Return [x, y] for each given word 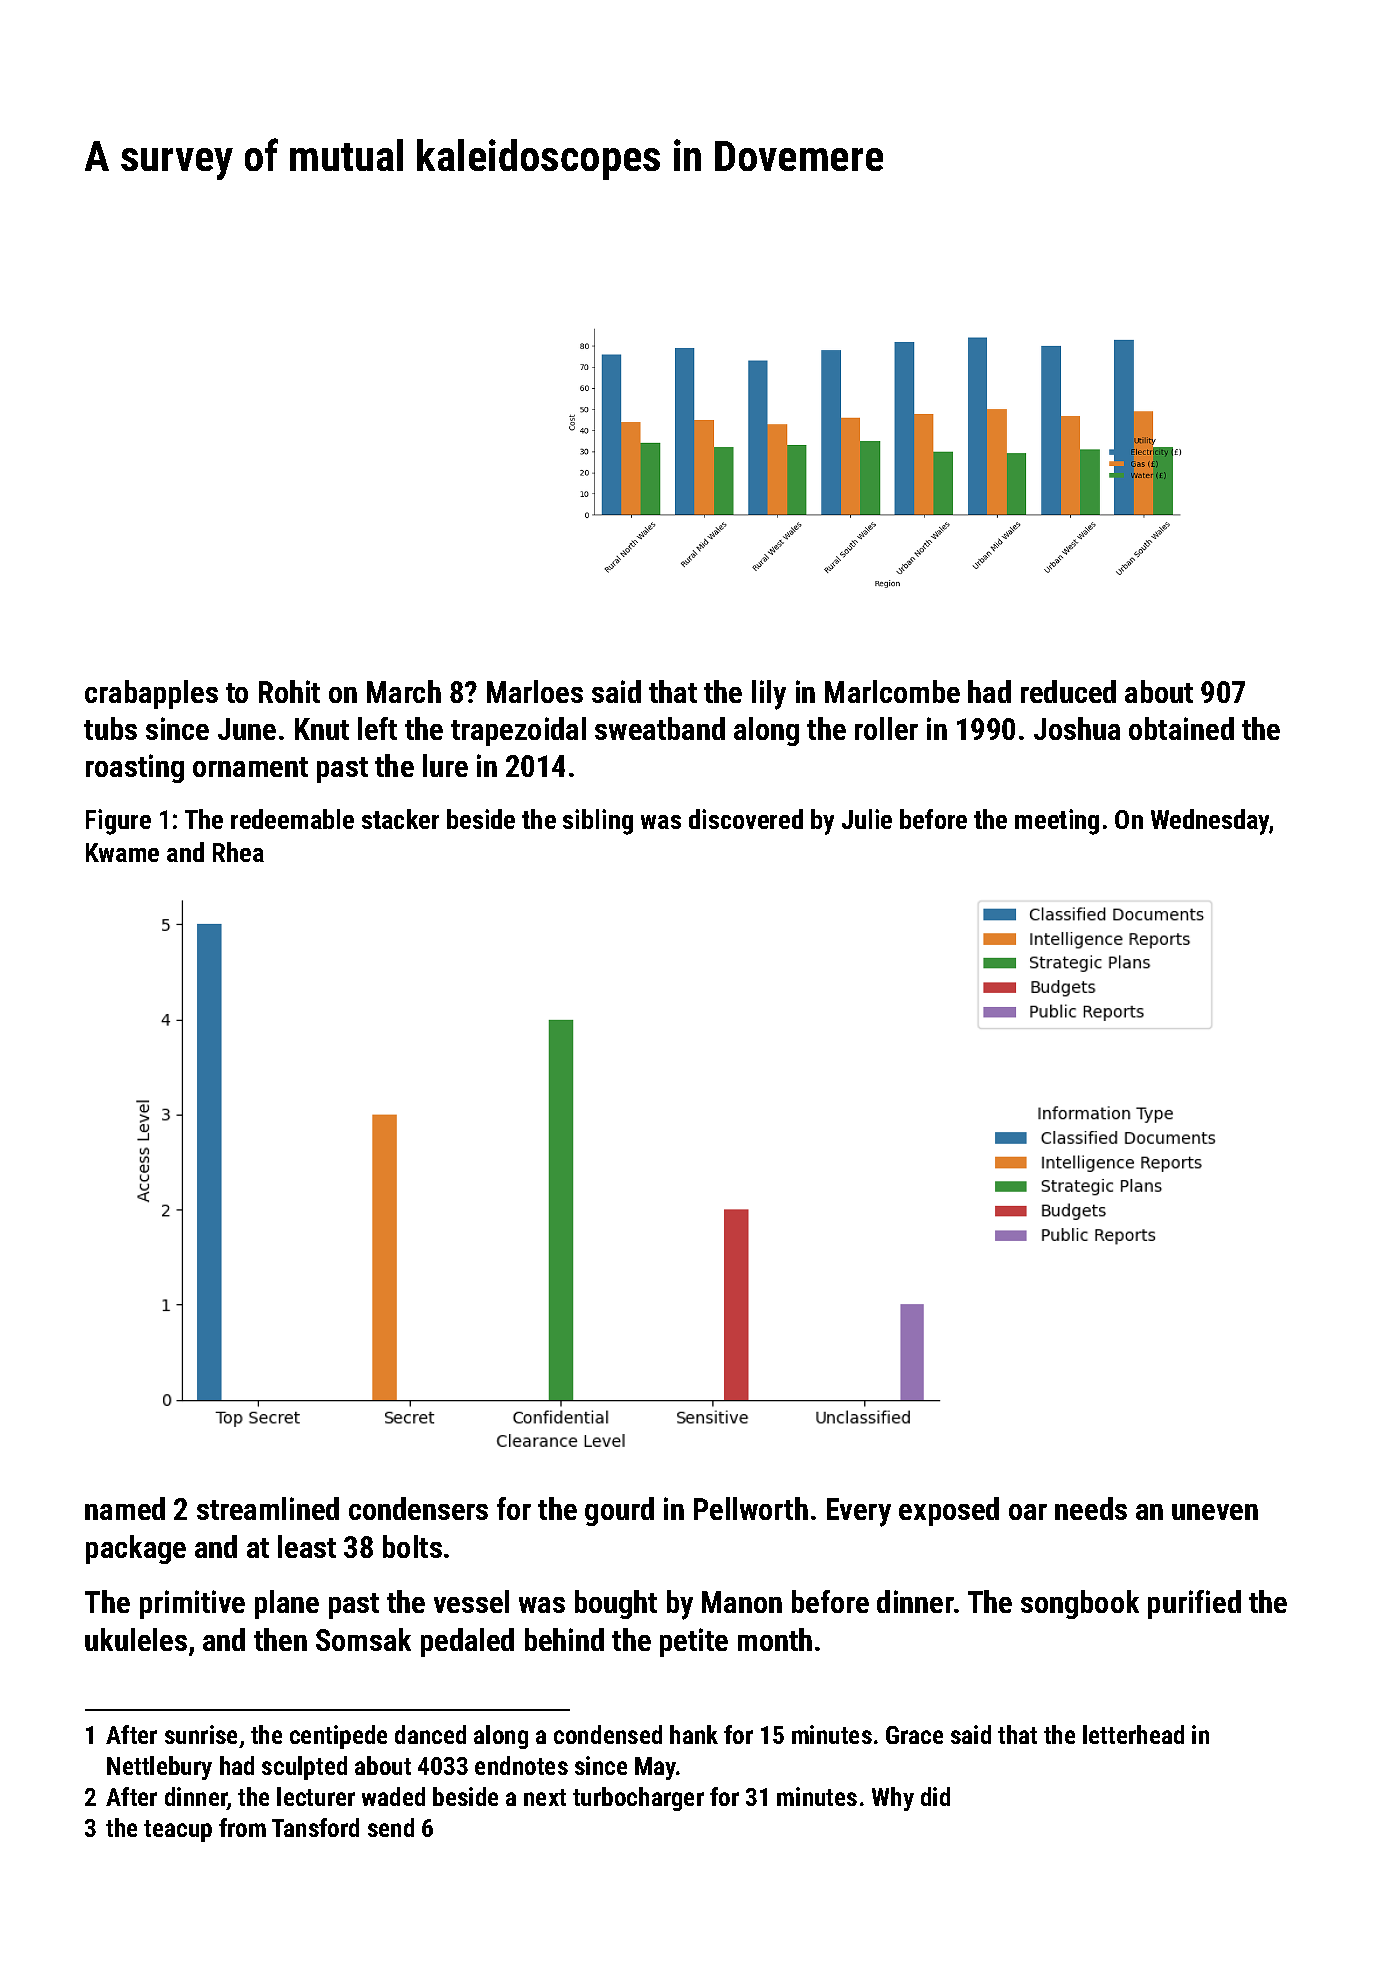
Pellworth [751, 1508]
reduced [1068, 691]
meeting [1057, 822]
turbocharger [638, 1799]
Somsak [363, 1639]
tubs [110, 728]
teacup [178, 1831]
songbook [1080, 1604]
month [775, 1639]
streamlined [268, 1508]
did [935, 1796]
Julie [867, 819]
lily [769, 695]
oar [1028, 1512]
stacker [400, 819]
